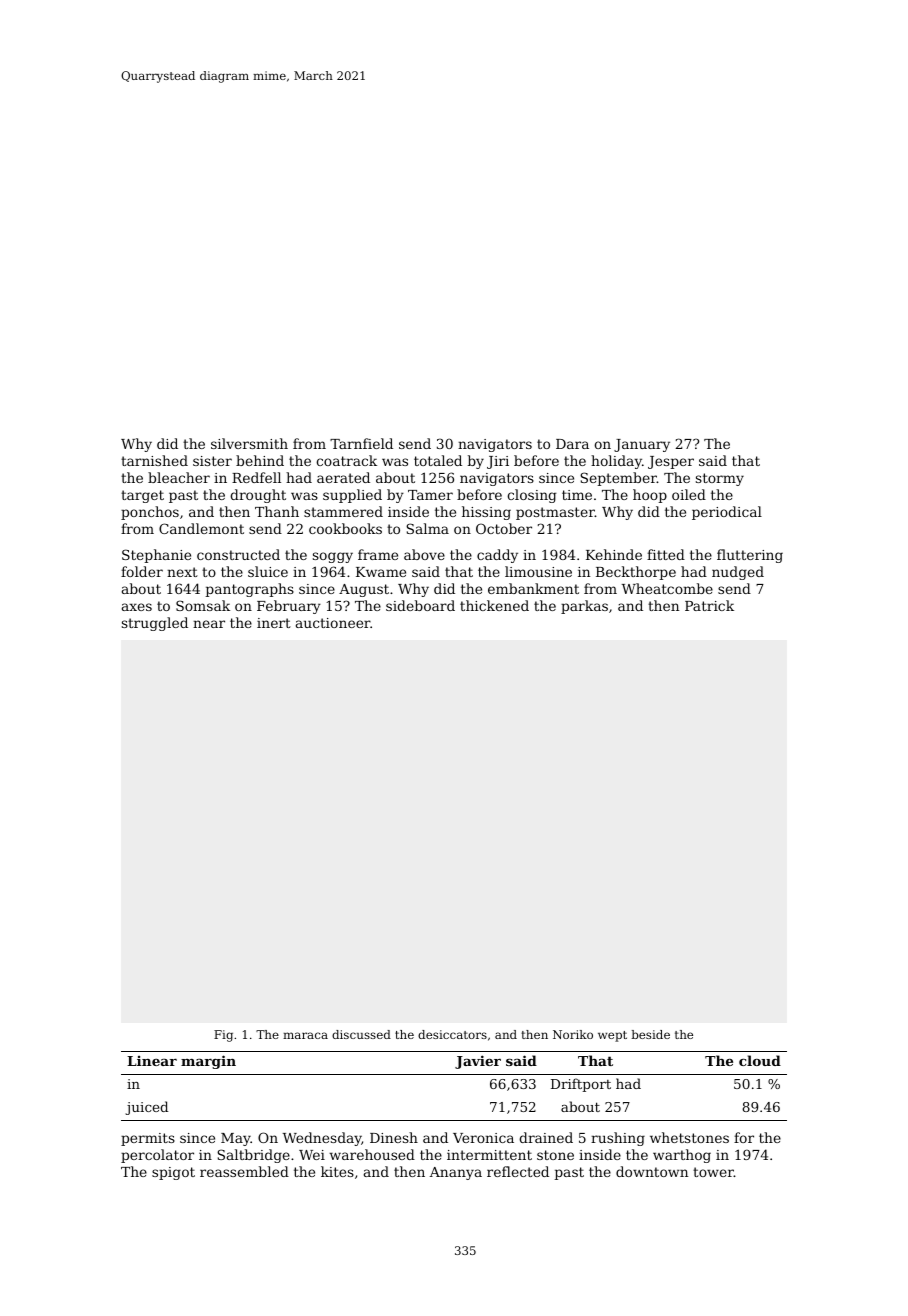  What do you see at coordinates (208, 1062) in the screenshot?
I see `margin` at bounding box center [208, 1062].
